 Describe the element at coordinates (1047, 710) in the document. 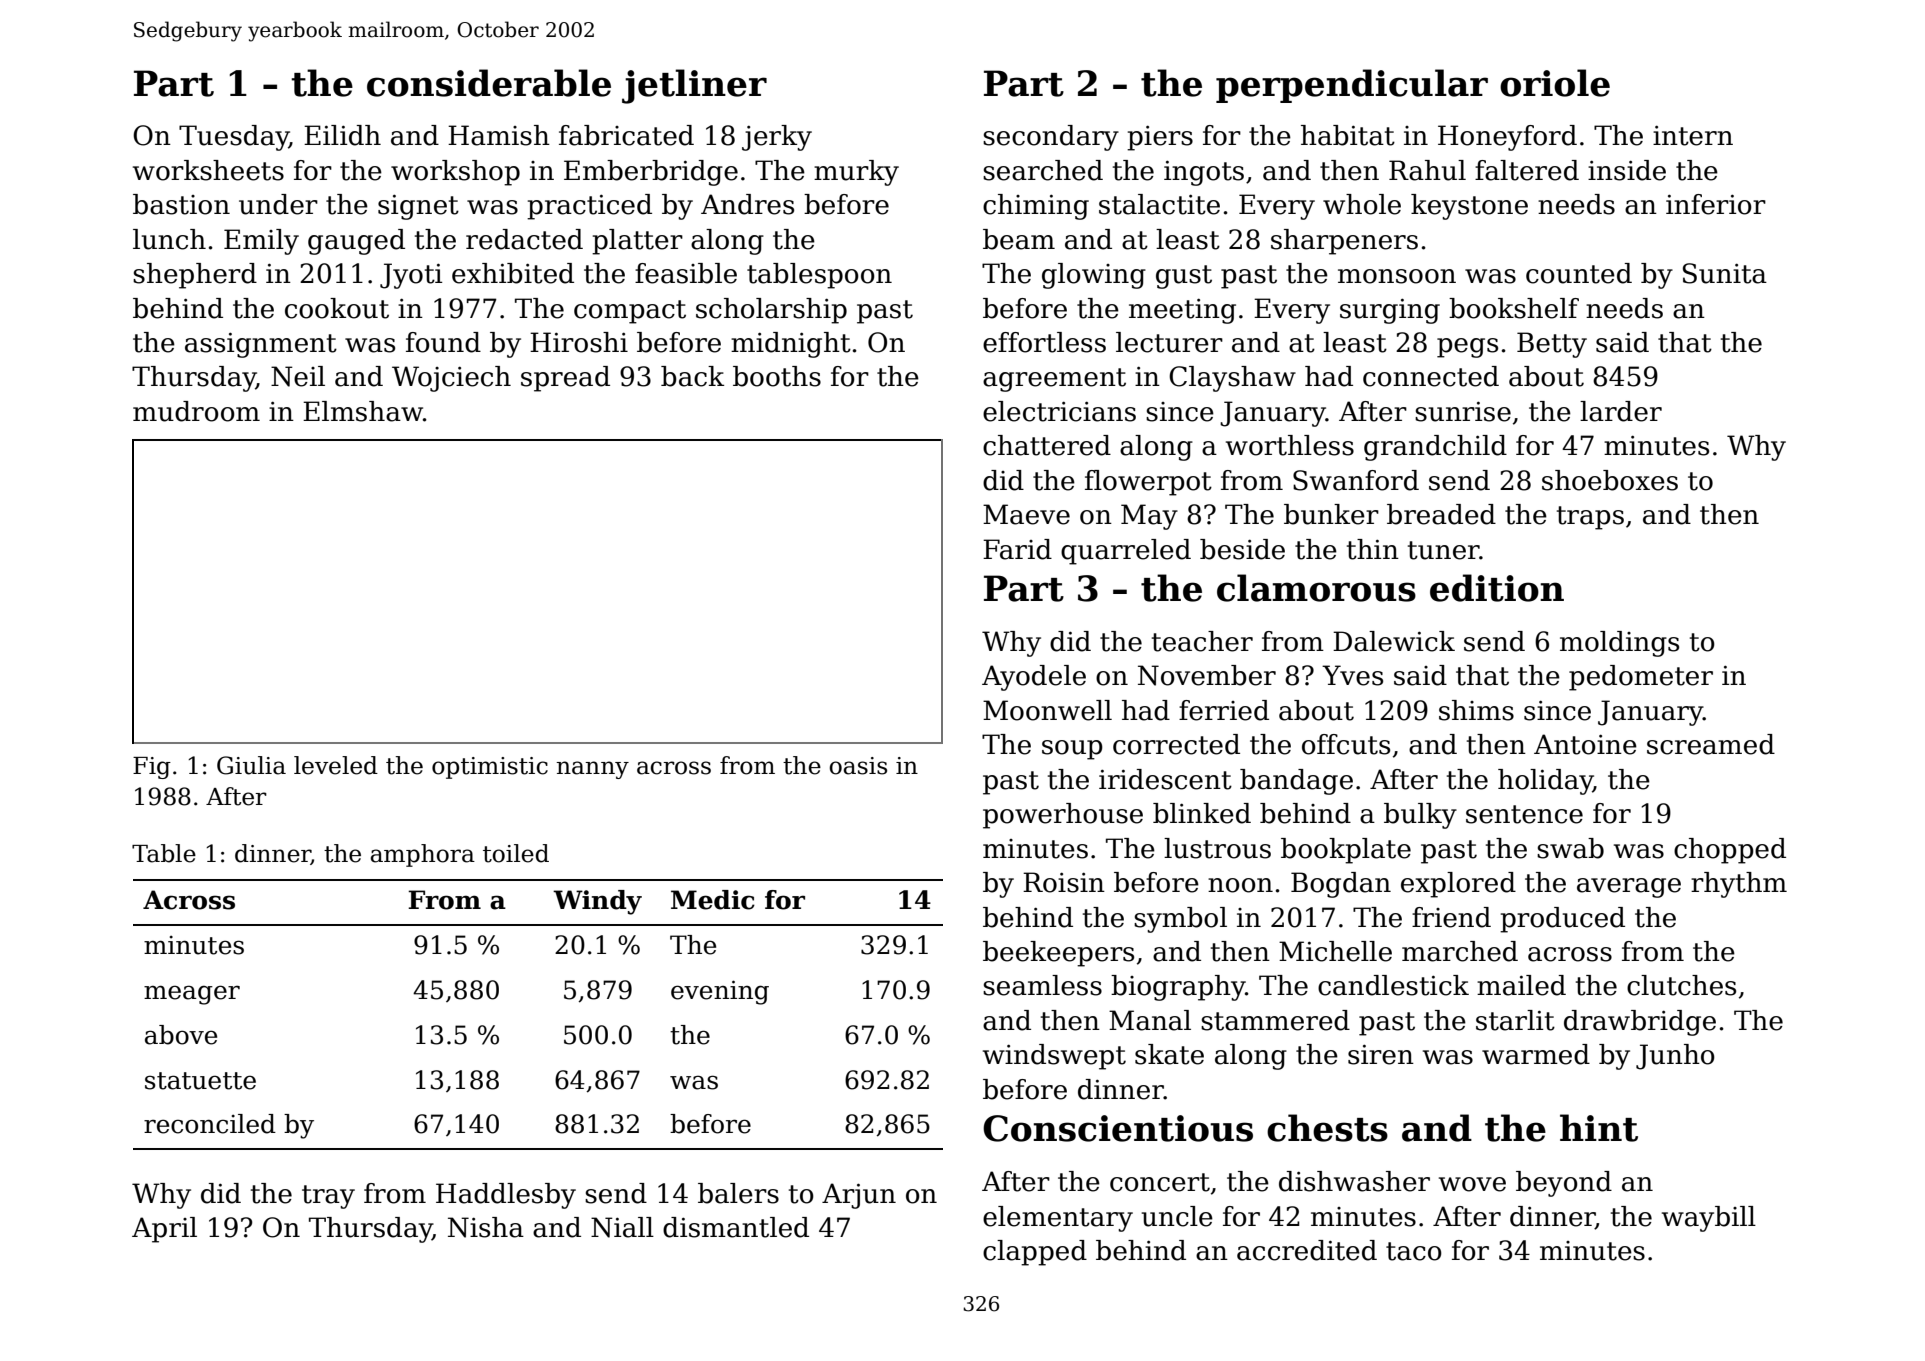

I see `Moonwell` at that location.
